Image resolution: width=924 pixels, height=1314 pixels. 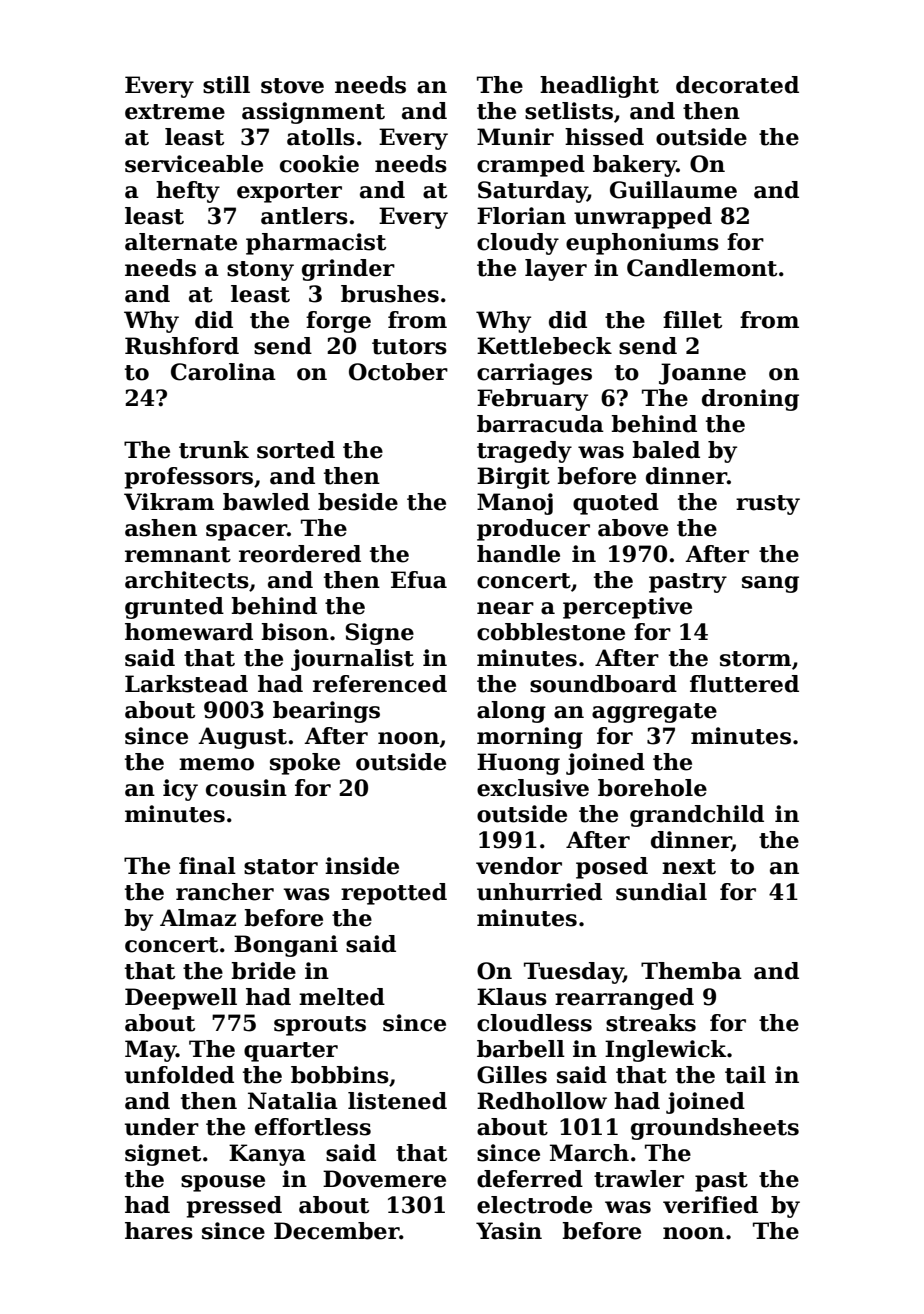 I want to click on decorated, so click(x=737, y=85).
